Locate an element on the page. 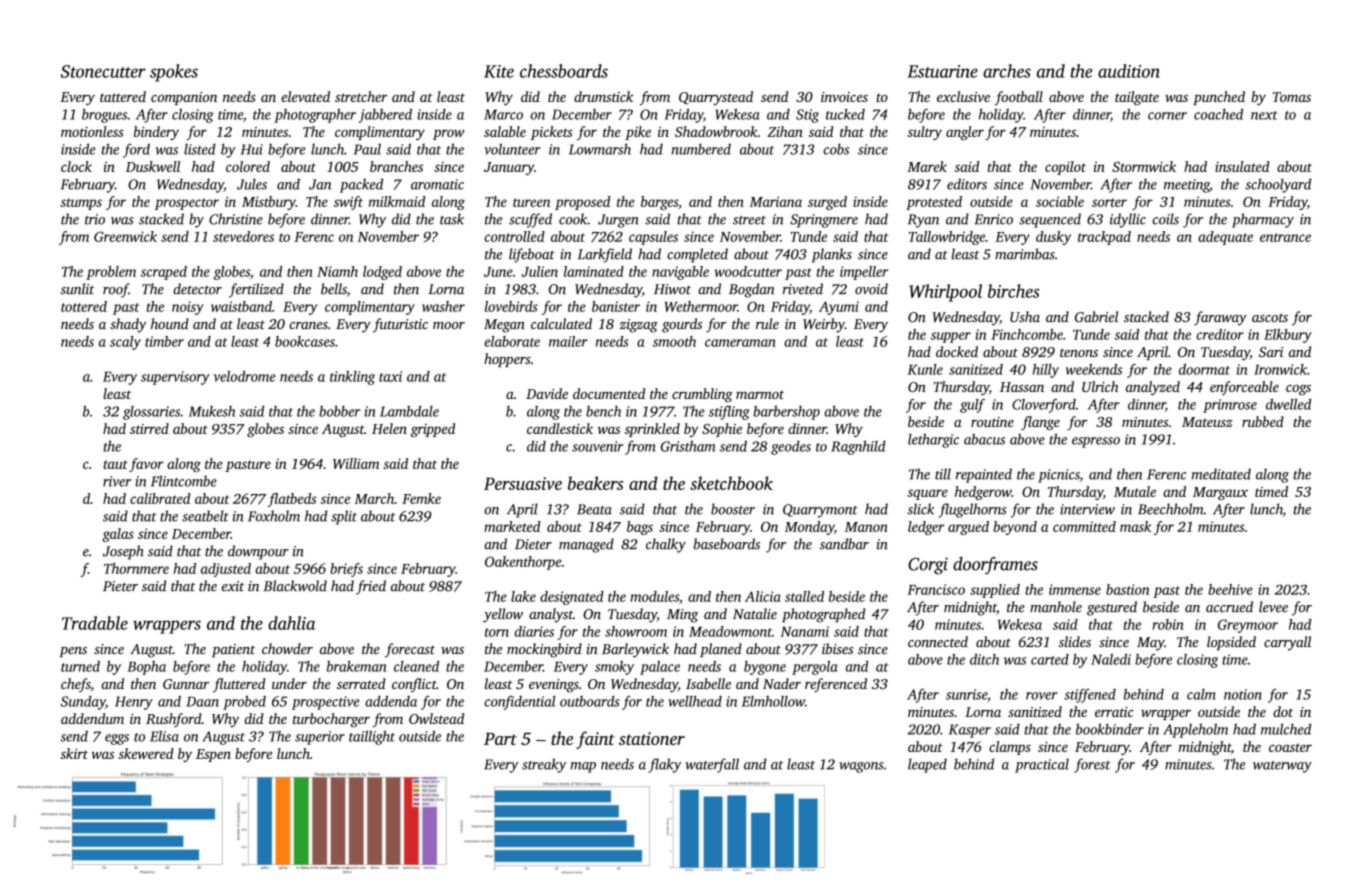 The height and width of the page is (887, 1372). robin is located at coordinates (1168, 624).
